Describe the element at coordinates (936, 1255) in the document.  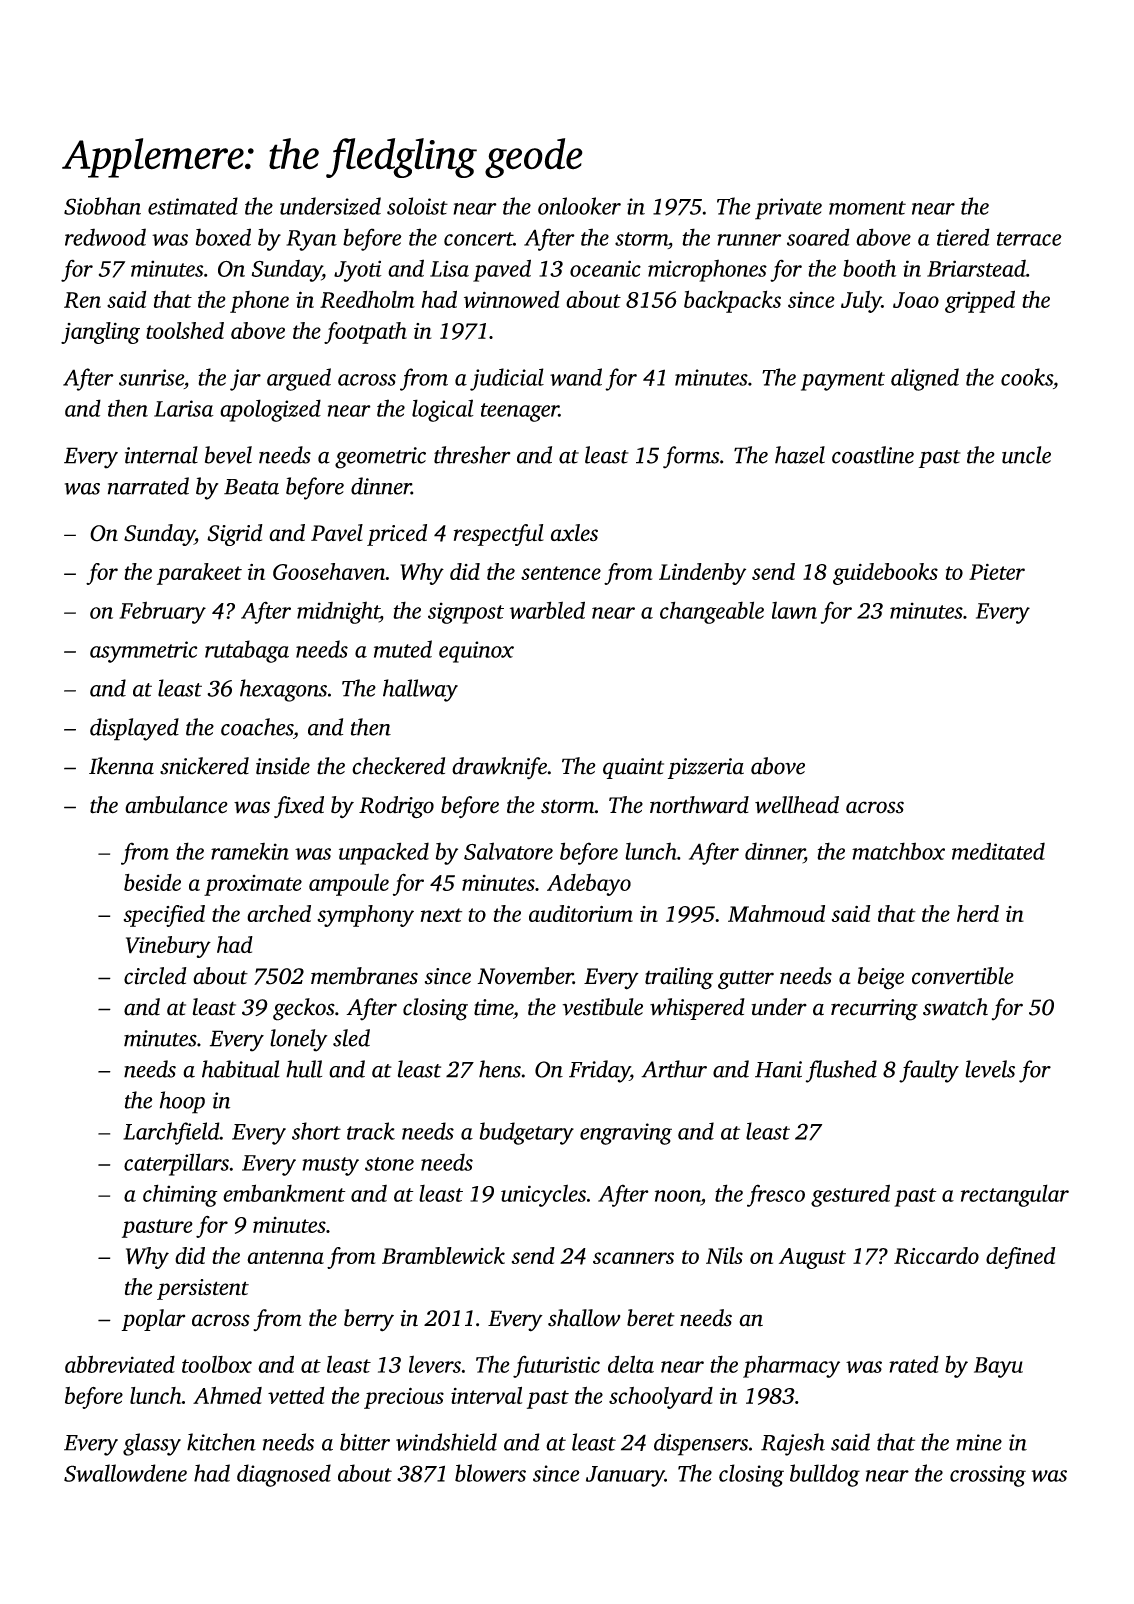
I see `Riccardo` at that location.
